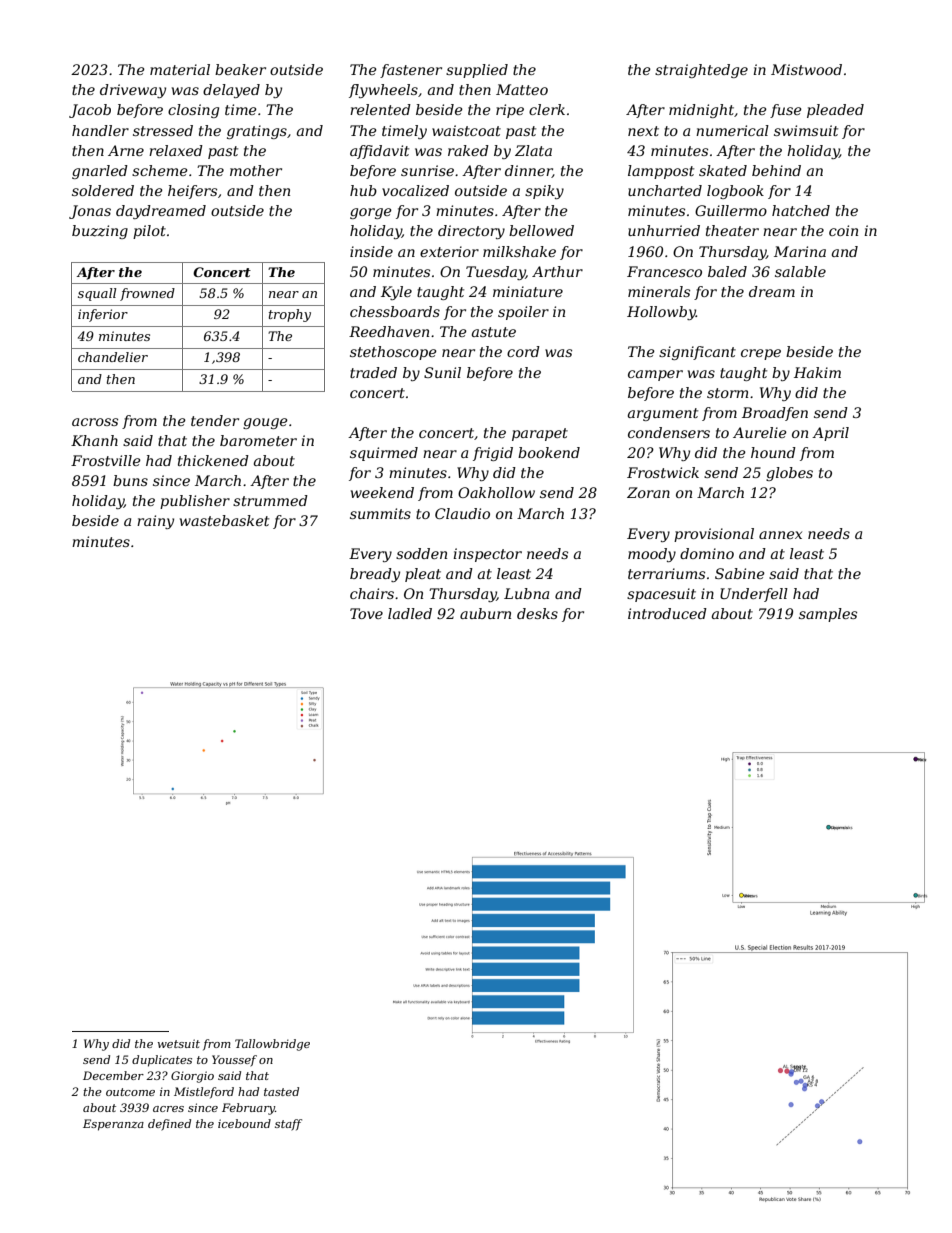  I want to click on parapet, so click(540, 434).
